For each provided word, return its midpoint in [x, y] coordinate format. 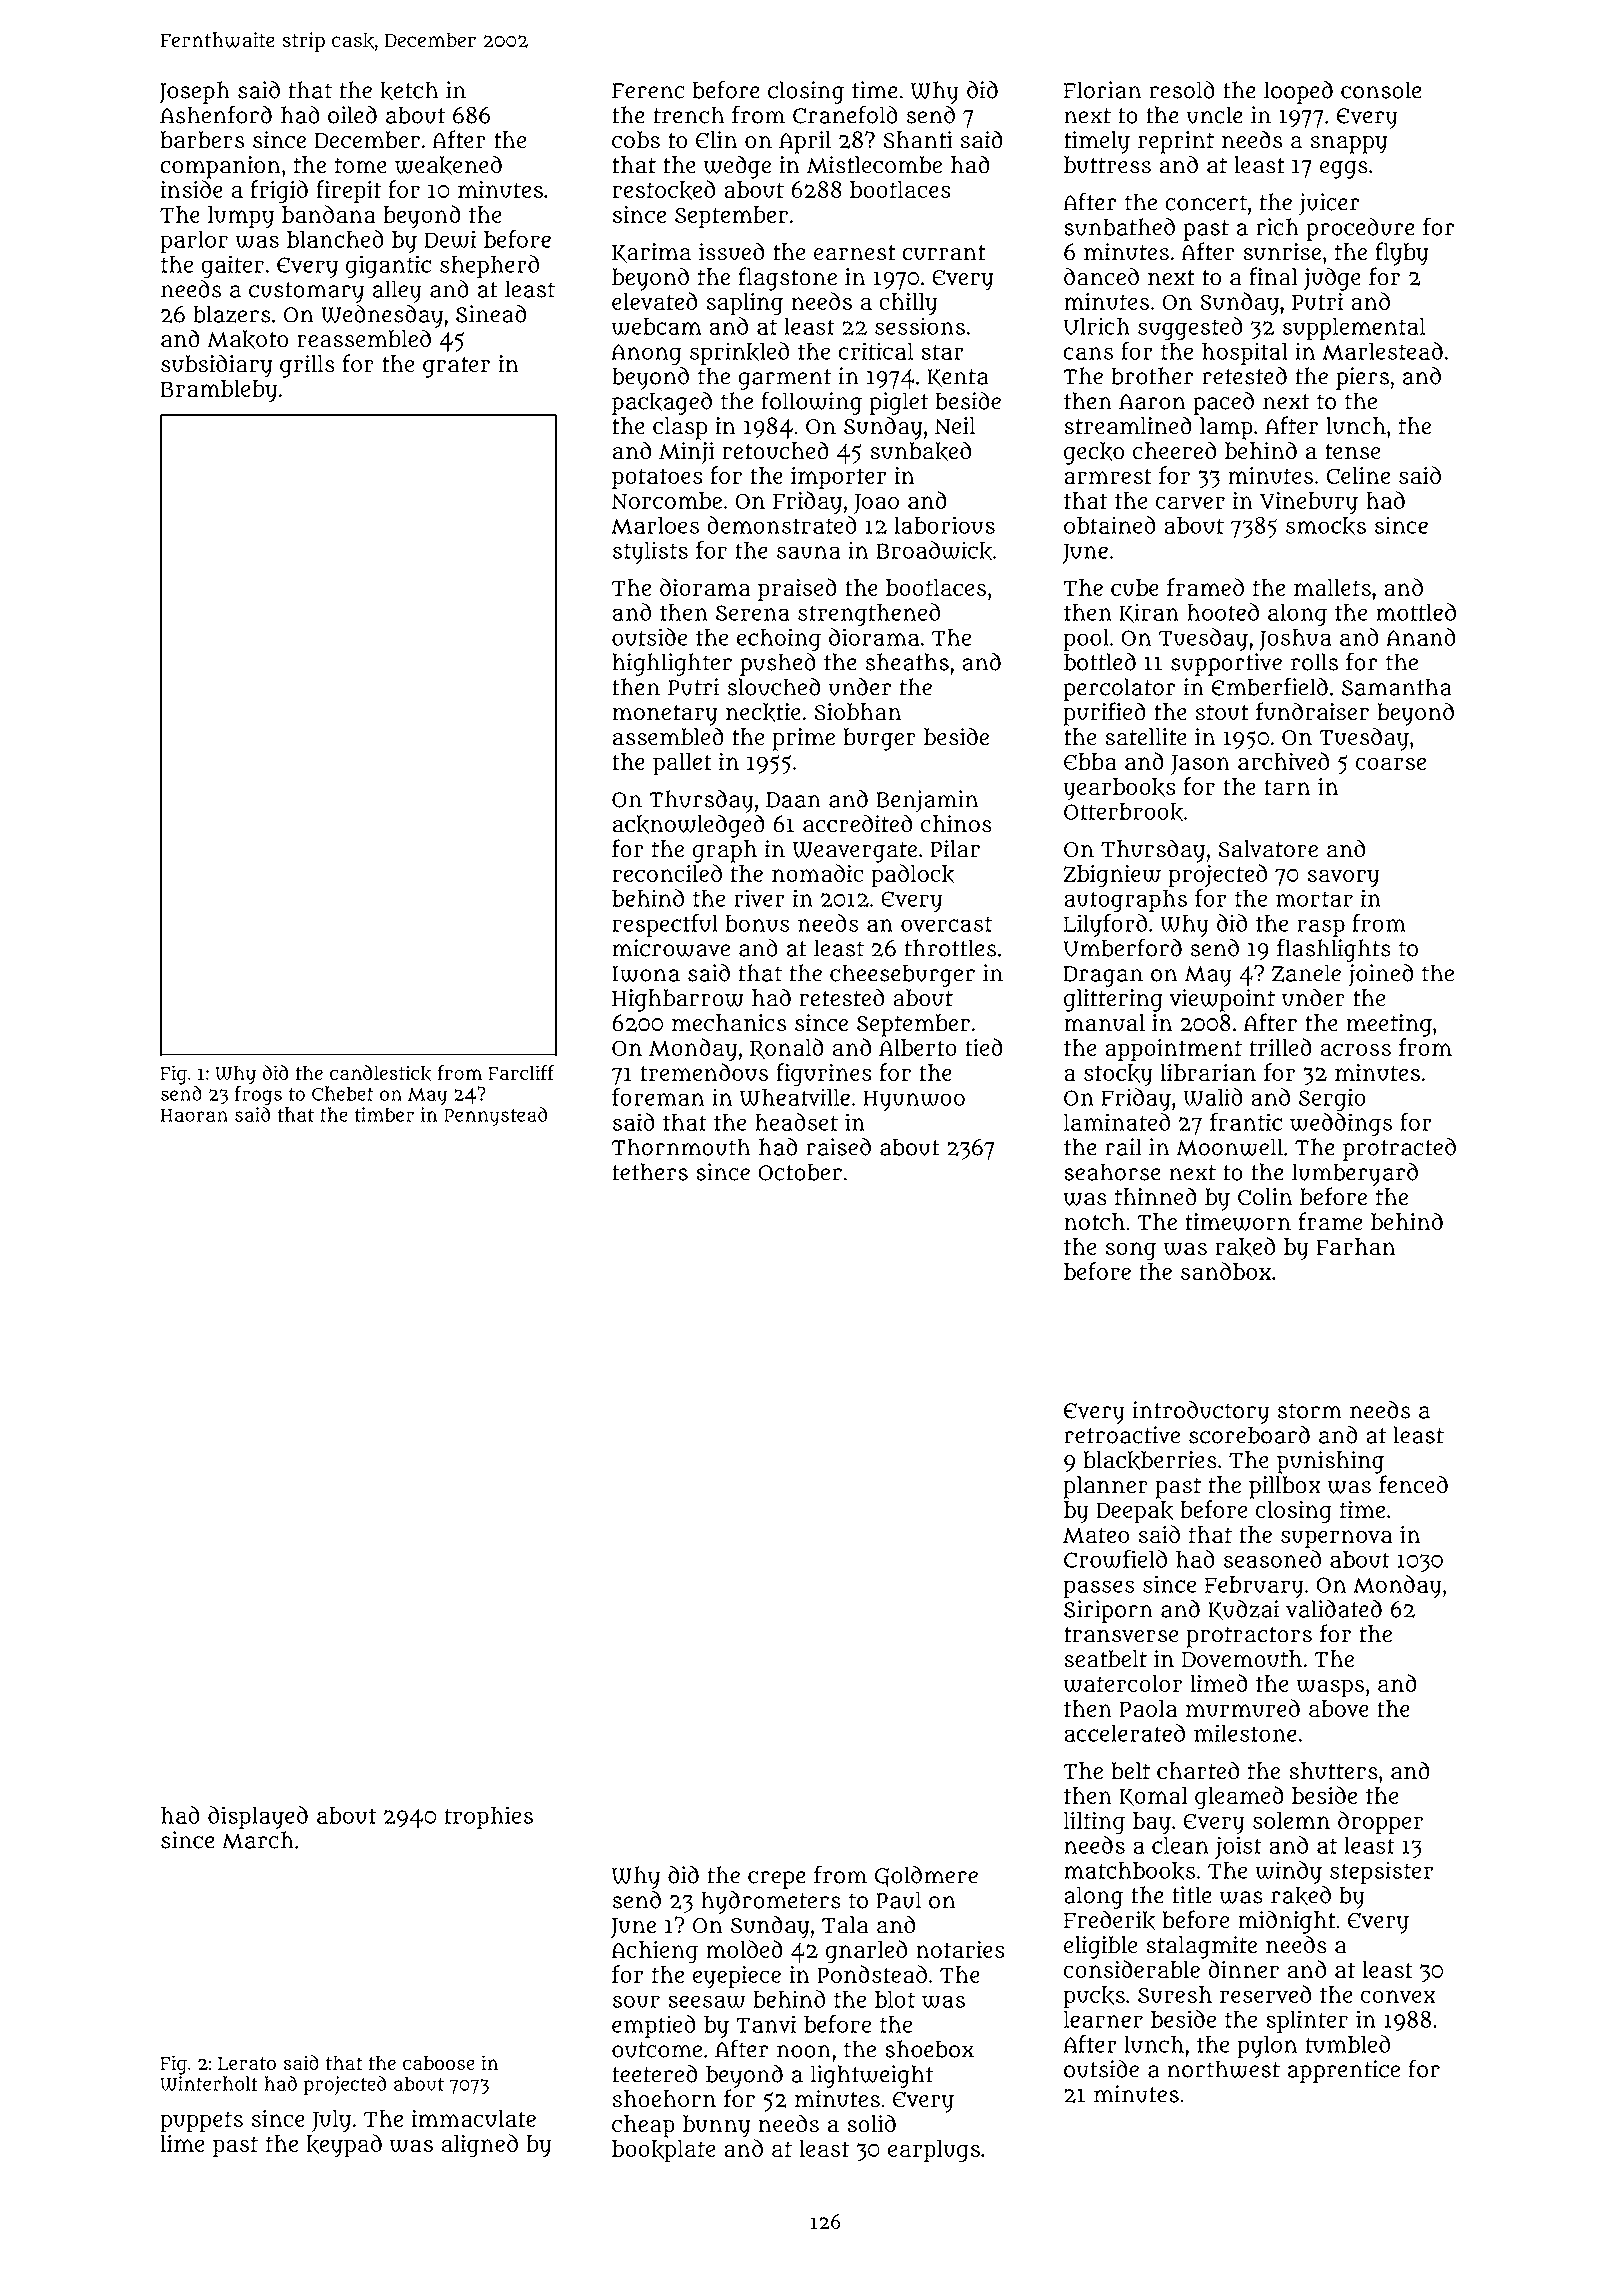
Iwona [646, 974]
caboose [439, 2063]
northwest [1224, 2069]
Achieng [655, 1952]
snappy [1349, 144]
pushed [778, 664]
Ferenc [648, 91]
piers [1362, 378]
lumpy [241, 217]
